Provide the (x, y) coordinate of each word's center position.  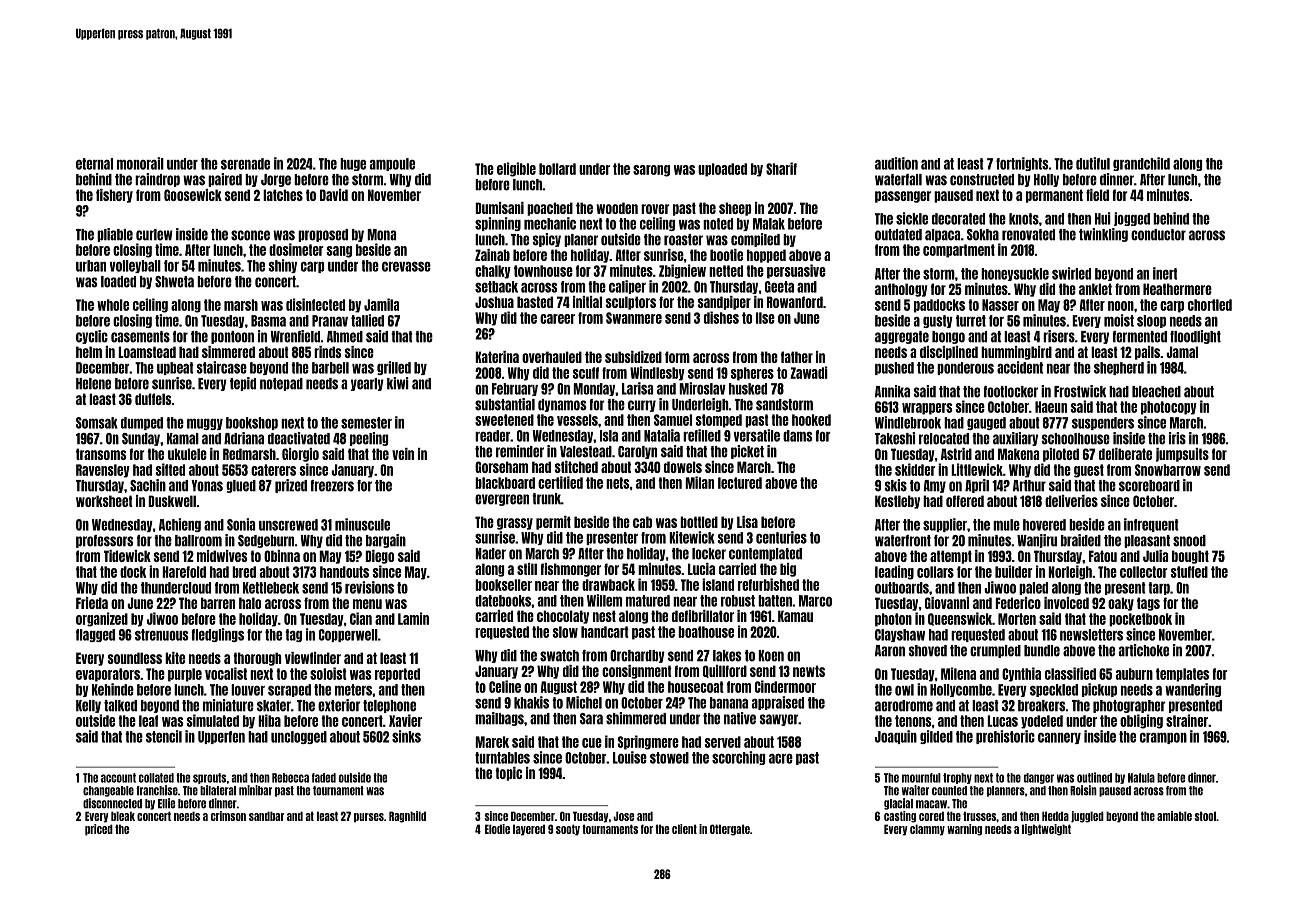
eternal (94, 164)
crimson (228, 816)
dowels (683, 467)
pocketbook (1140, 620)
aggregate (902, 337)
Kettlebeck (271, 588)
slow (565, 632)
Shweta (174, 282)
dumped (142, 423)
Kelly (88, 706)
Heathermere (1177, 289)
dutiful (1093, 163)
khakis (531, 702)
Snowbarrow (1168, 470)
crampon (1163, 738)
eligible (516, 169)
